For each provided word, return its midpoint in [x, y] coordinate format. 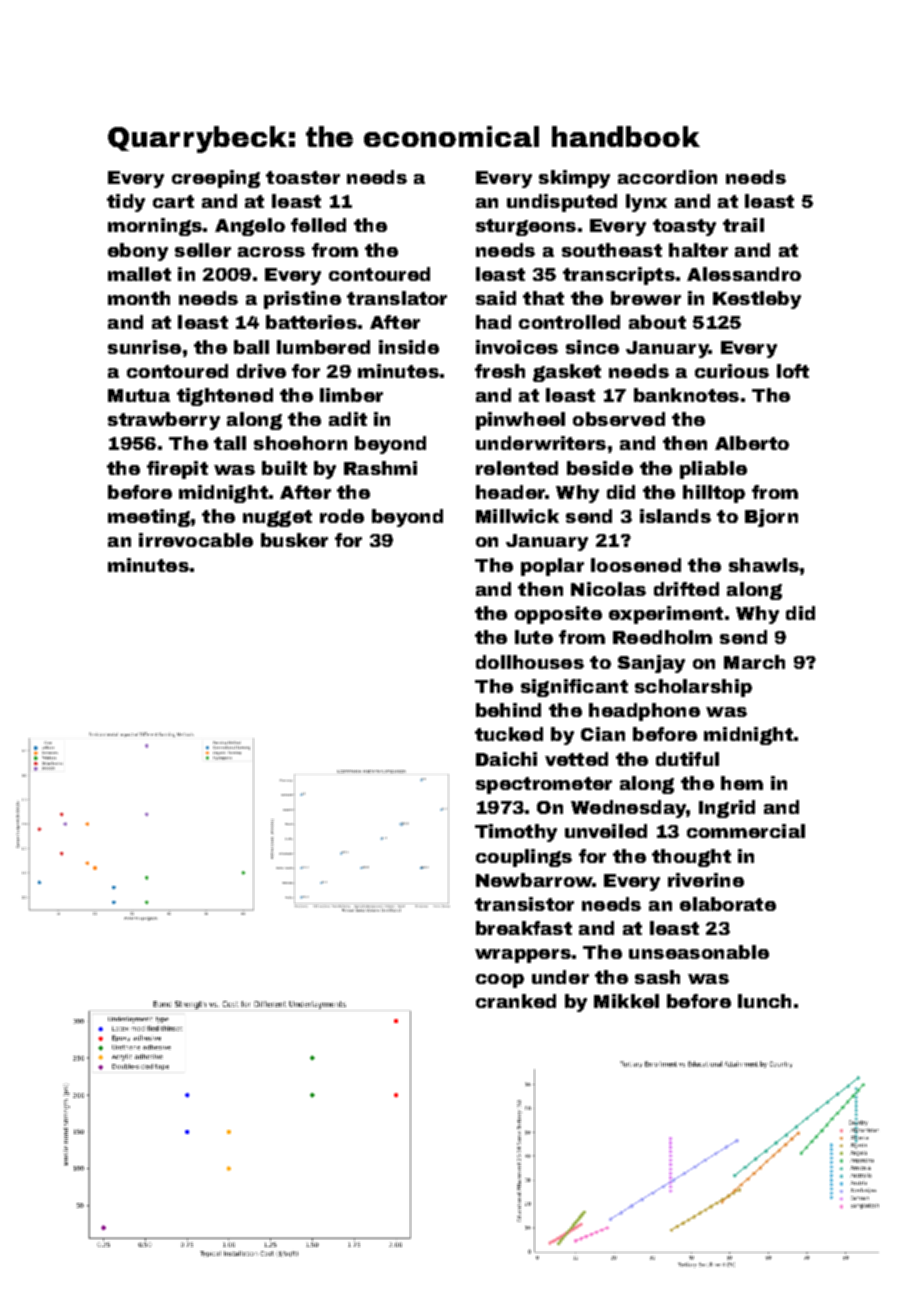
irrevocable [196, 540]
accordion [667, 177]
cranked [516, 1001]
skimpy [574, 179]
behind [508, 710]
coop [500, 981]
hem [742, 783]
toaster [303, 177]
